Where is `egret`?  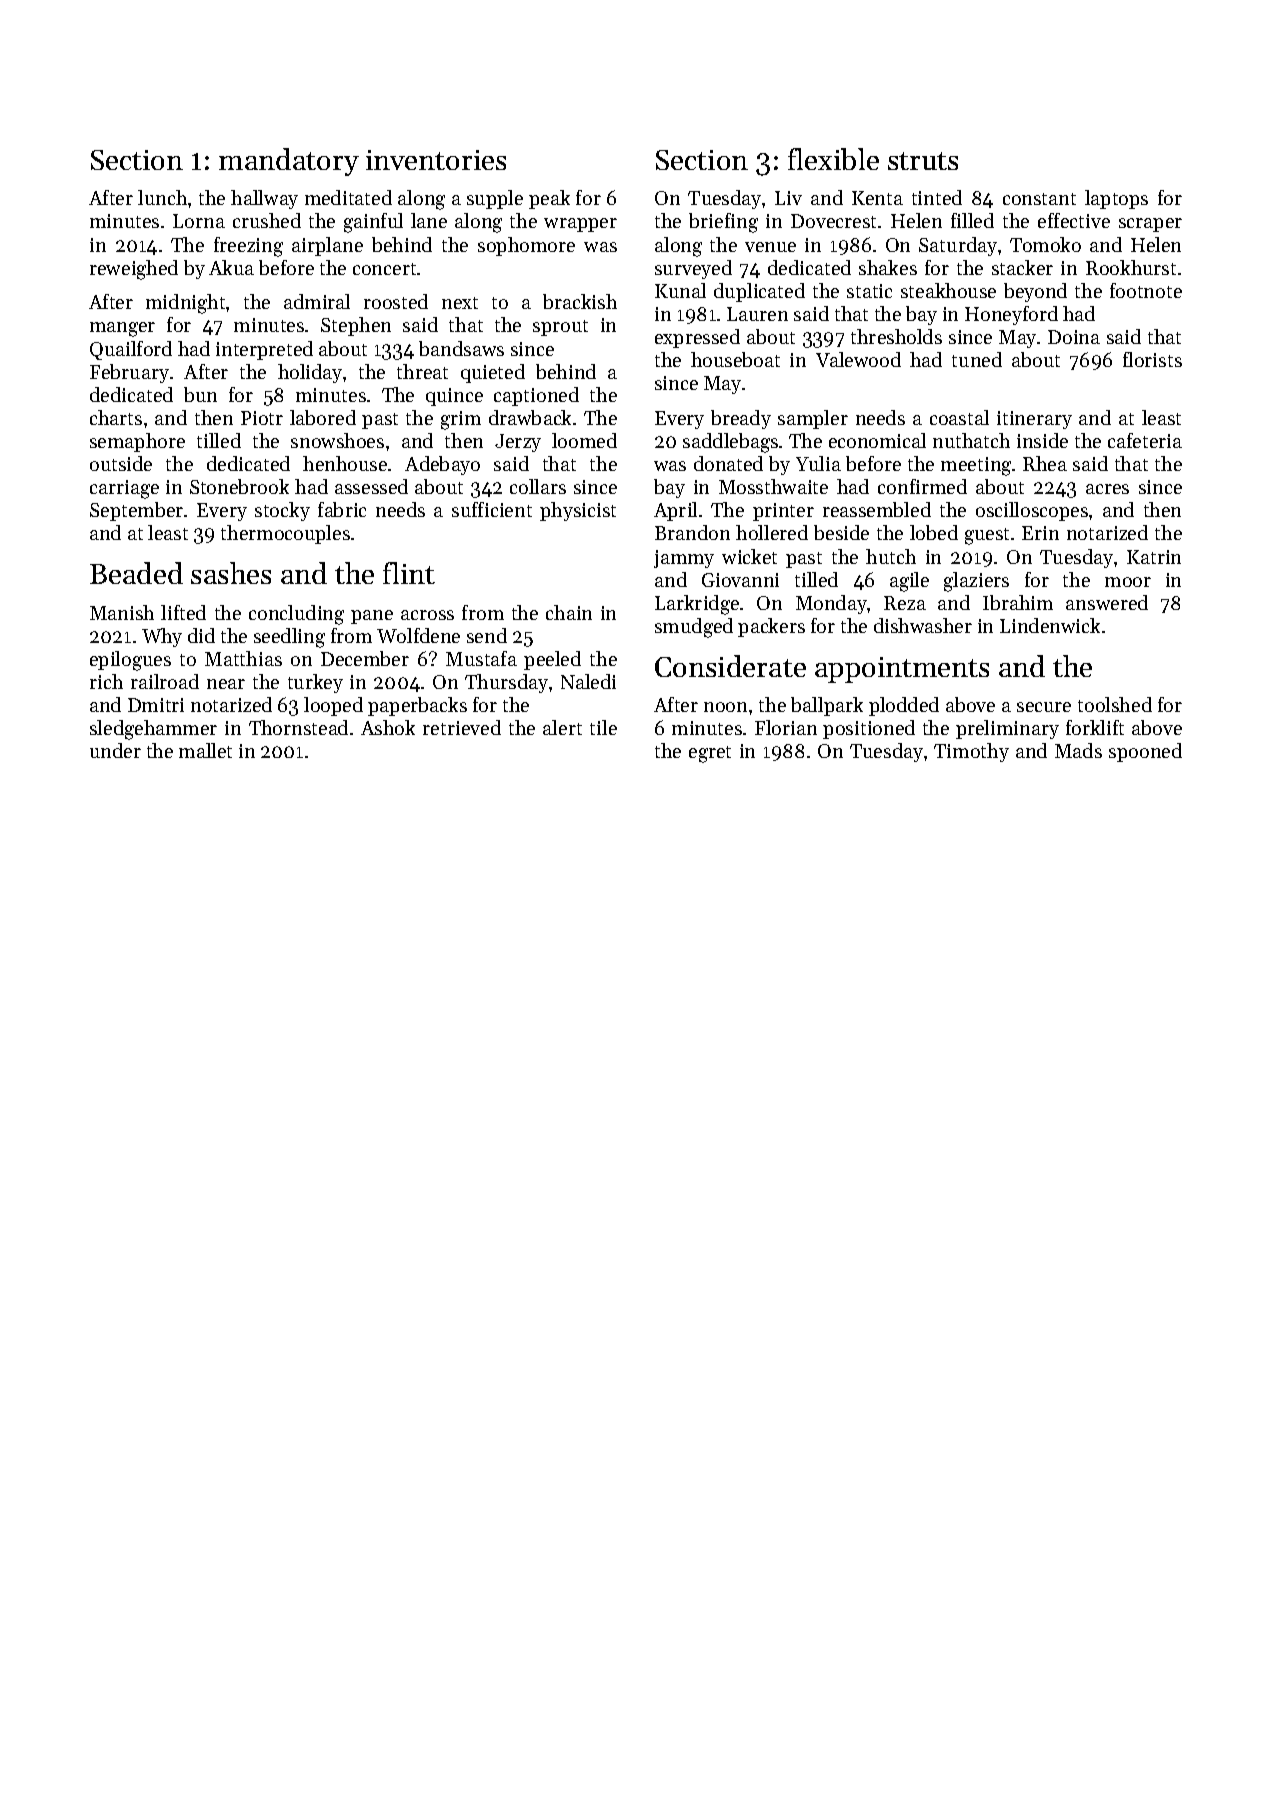
egret is located at coordinates (710, 754).
